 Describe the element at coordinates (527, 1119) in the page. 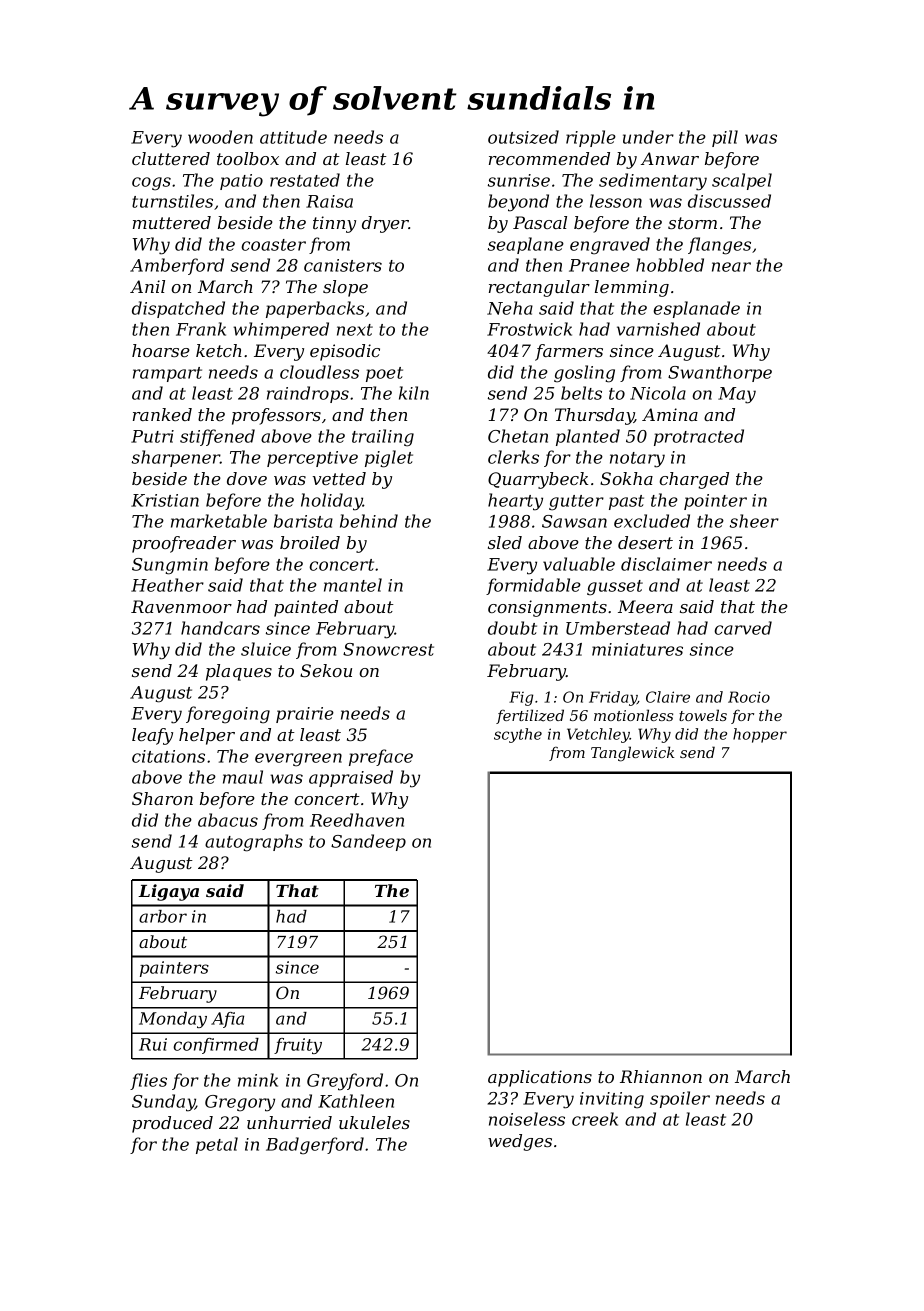

I see `noiseless` at that location.
